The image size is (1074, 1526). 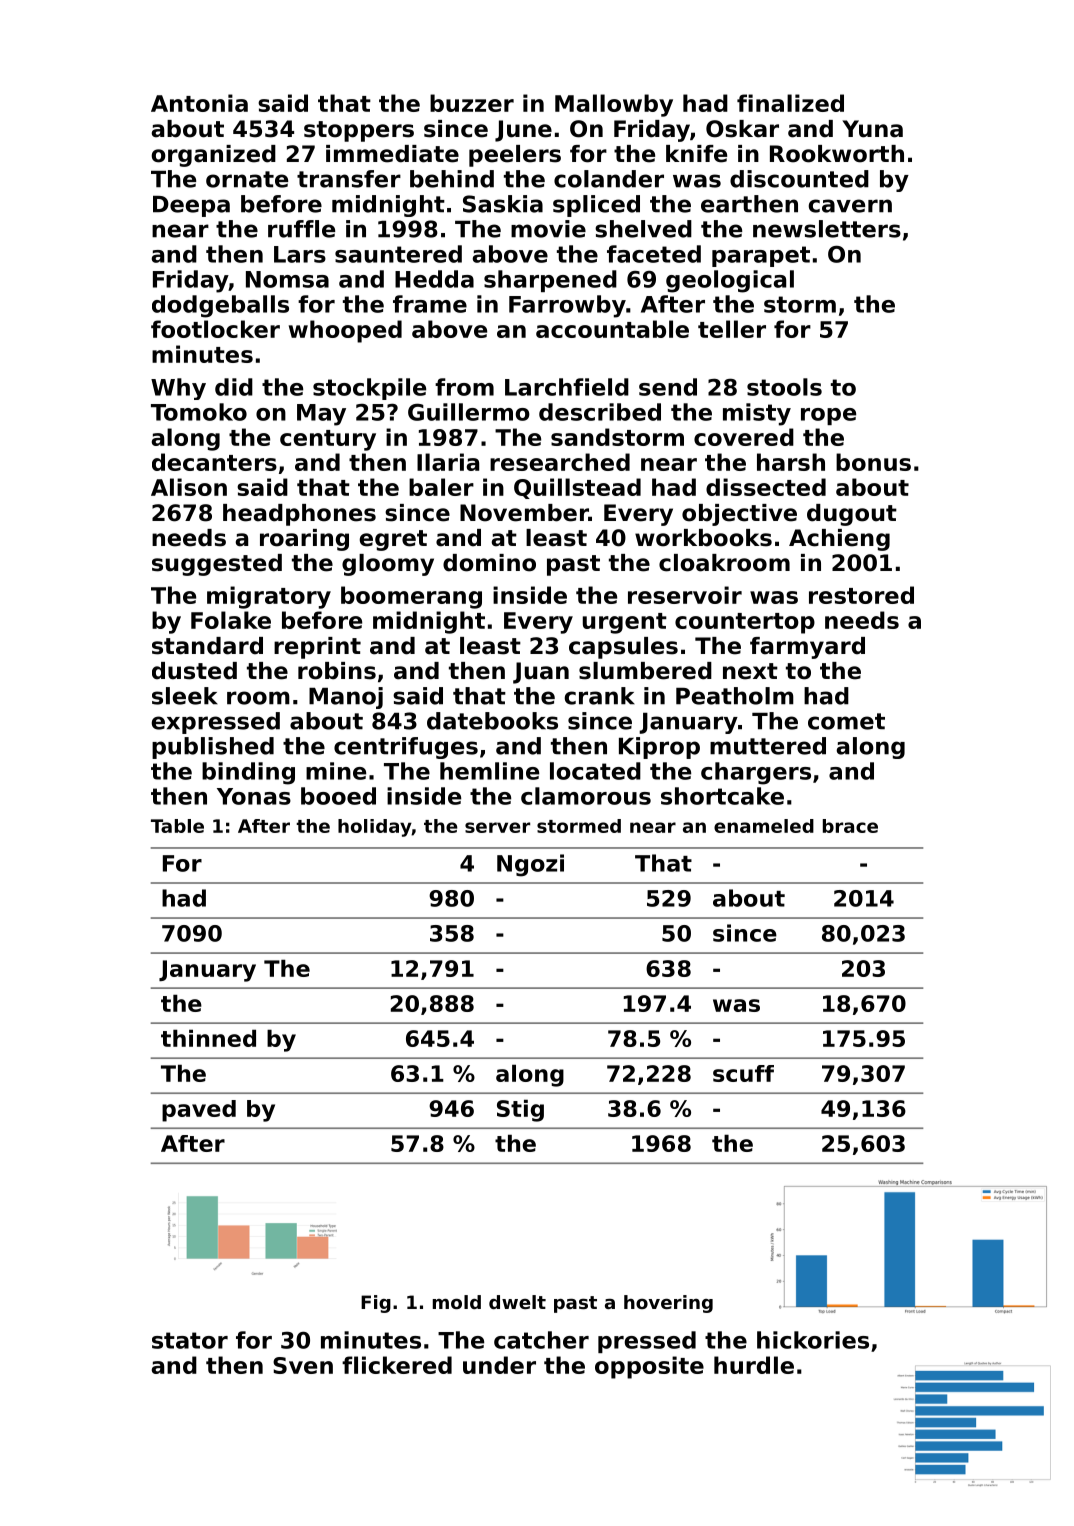 I want to click on paved, so click(x=199, y=1111).
